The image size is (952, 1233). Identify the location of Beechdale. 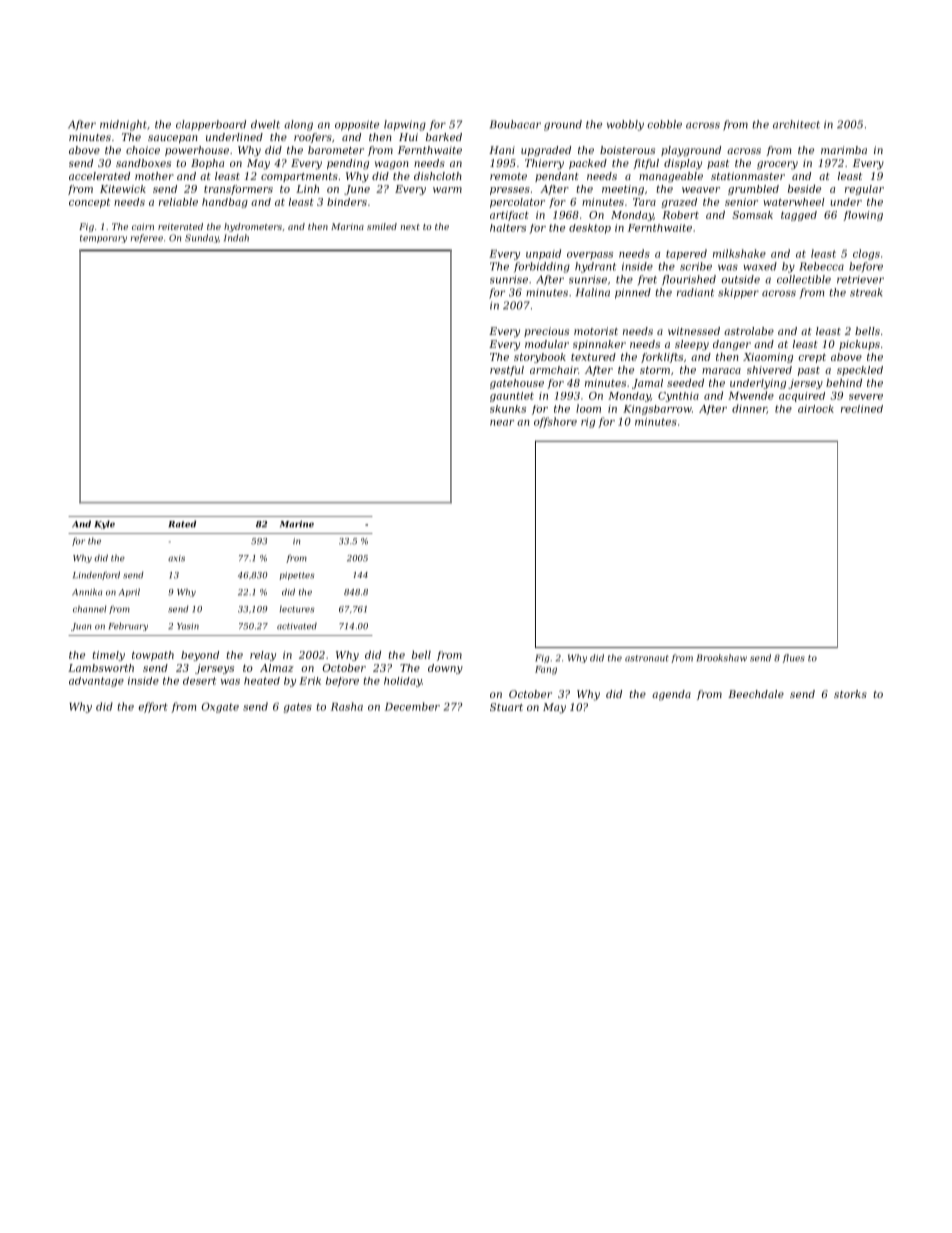
(756, 694).
